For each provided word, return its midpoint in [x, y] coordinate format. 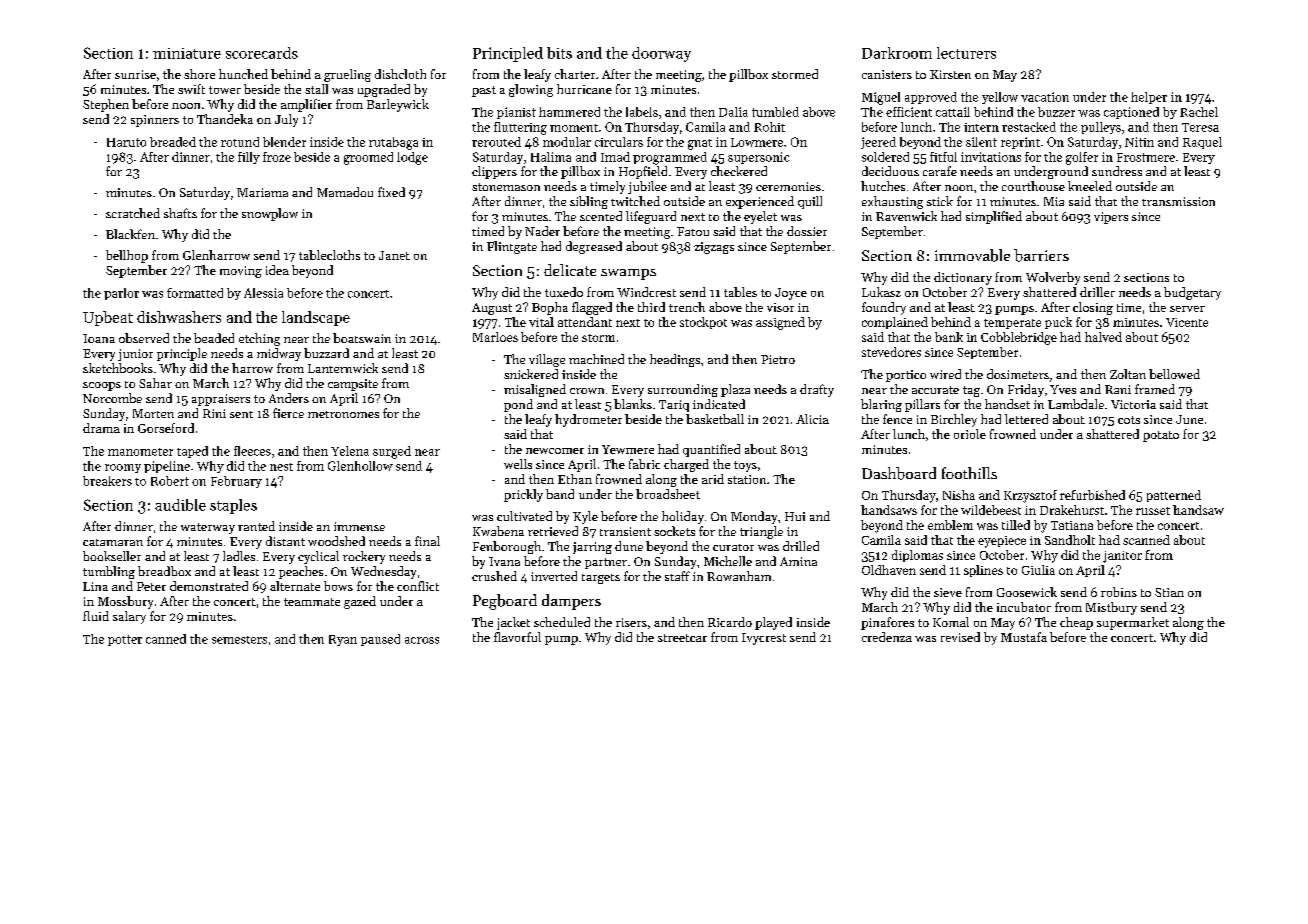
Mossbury [125, 602]
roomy [123, 468]
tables [740, 292]
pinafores [887, 623]
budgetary [1192, 293]
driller [1097, 292]
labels [642, 112]
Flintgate [512, 247]
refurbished [1092, 495]
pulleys [1101, 128]
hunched [243, 74]
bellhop [127, 256]
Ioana [99, 338]
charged [686, 465]
